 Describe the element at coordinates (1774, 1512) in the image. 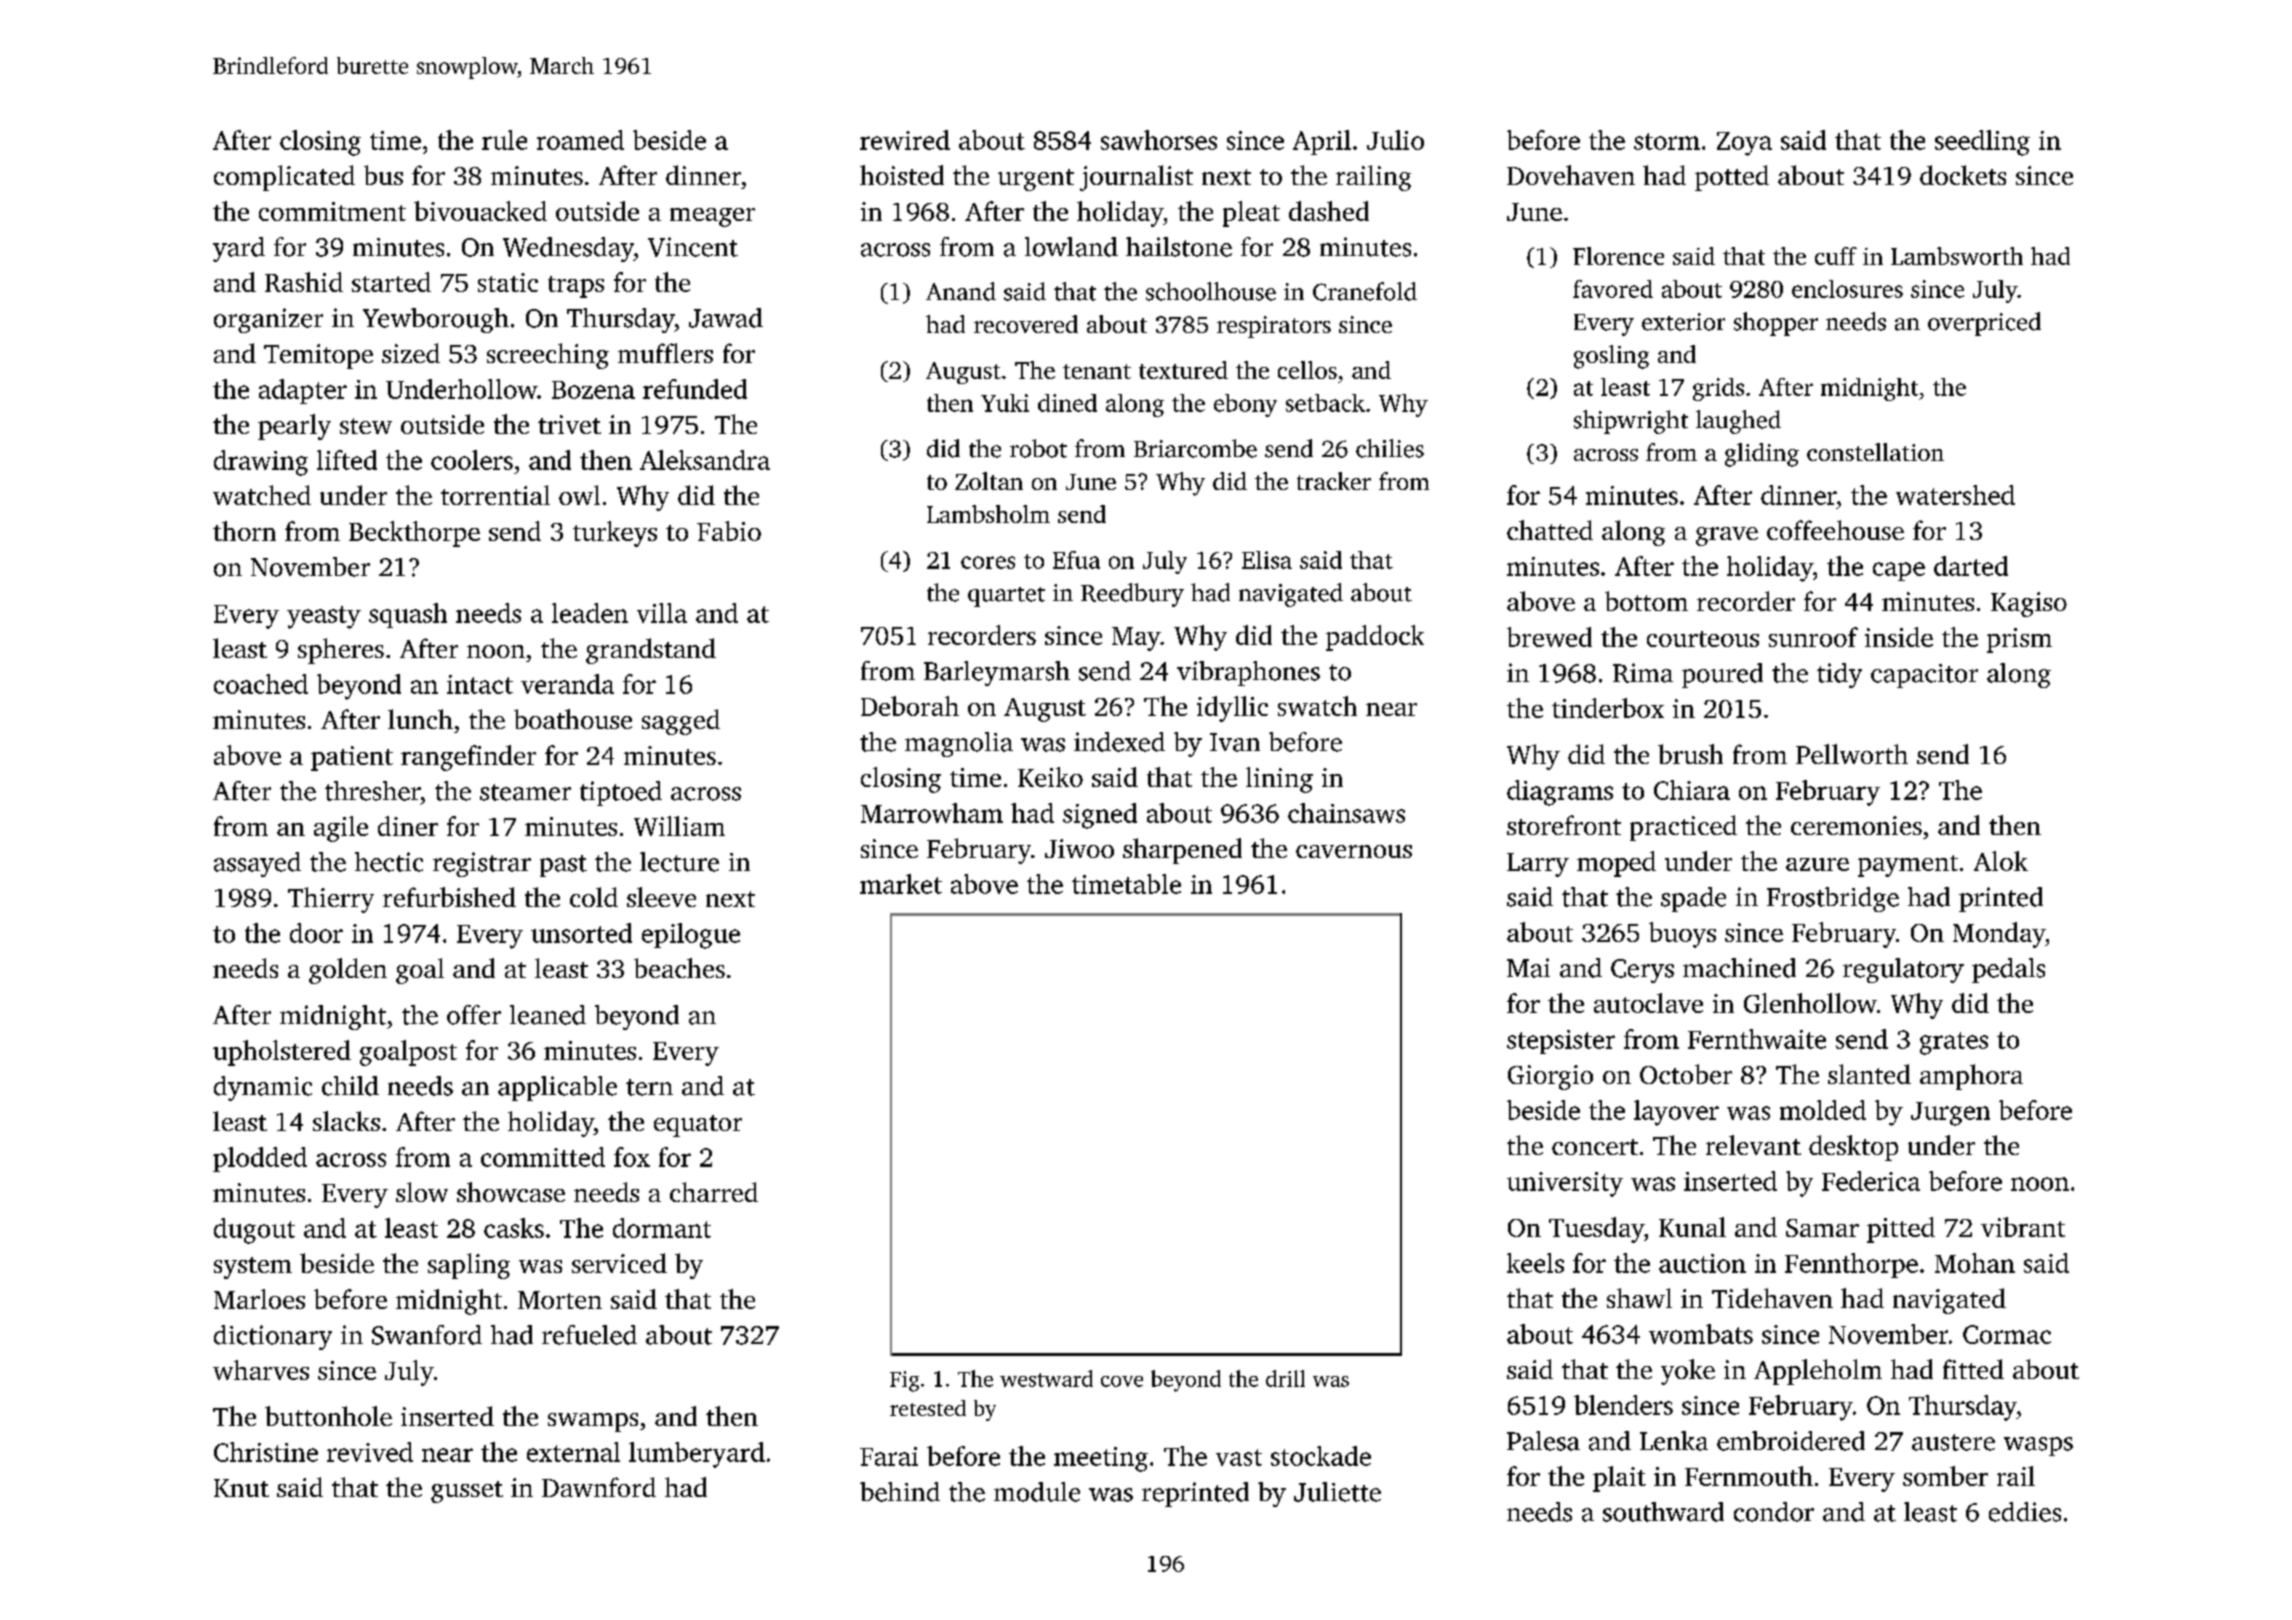

I see `condor` at that location.
